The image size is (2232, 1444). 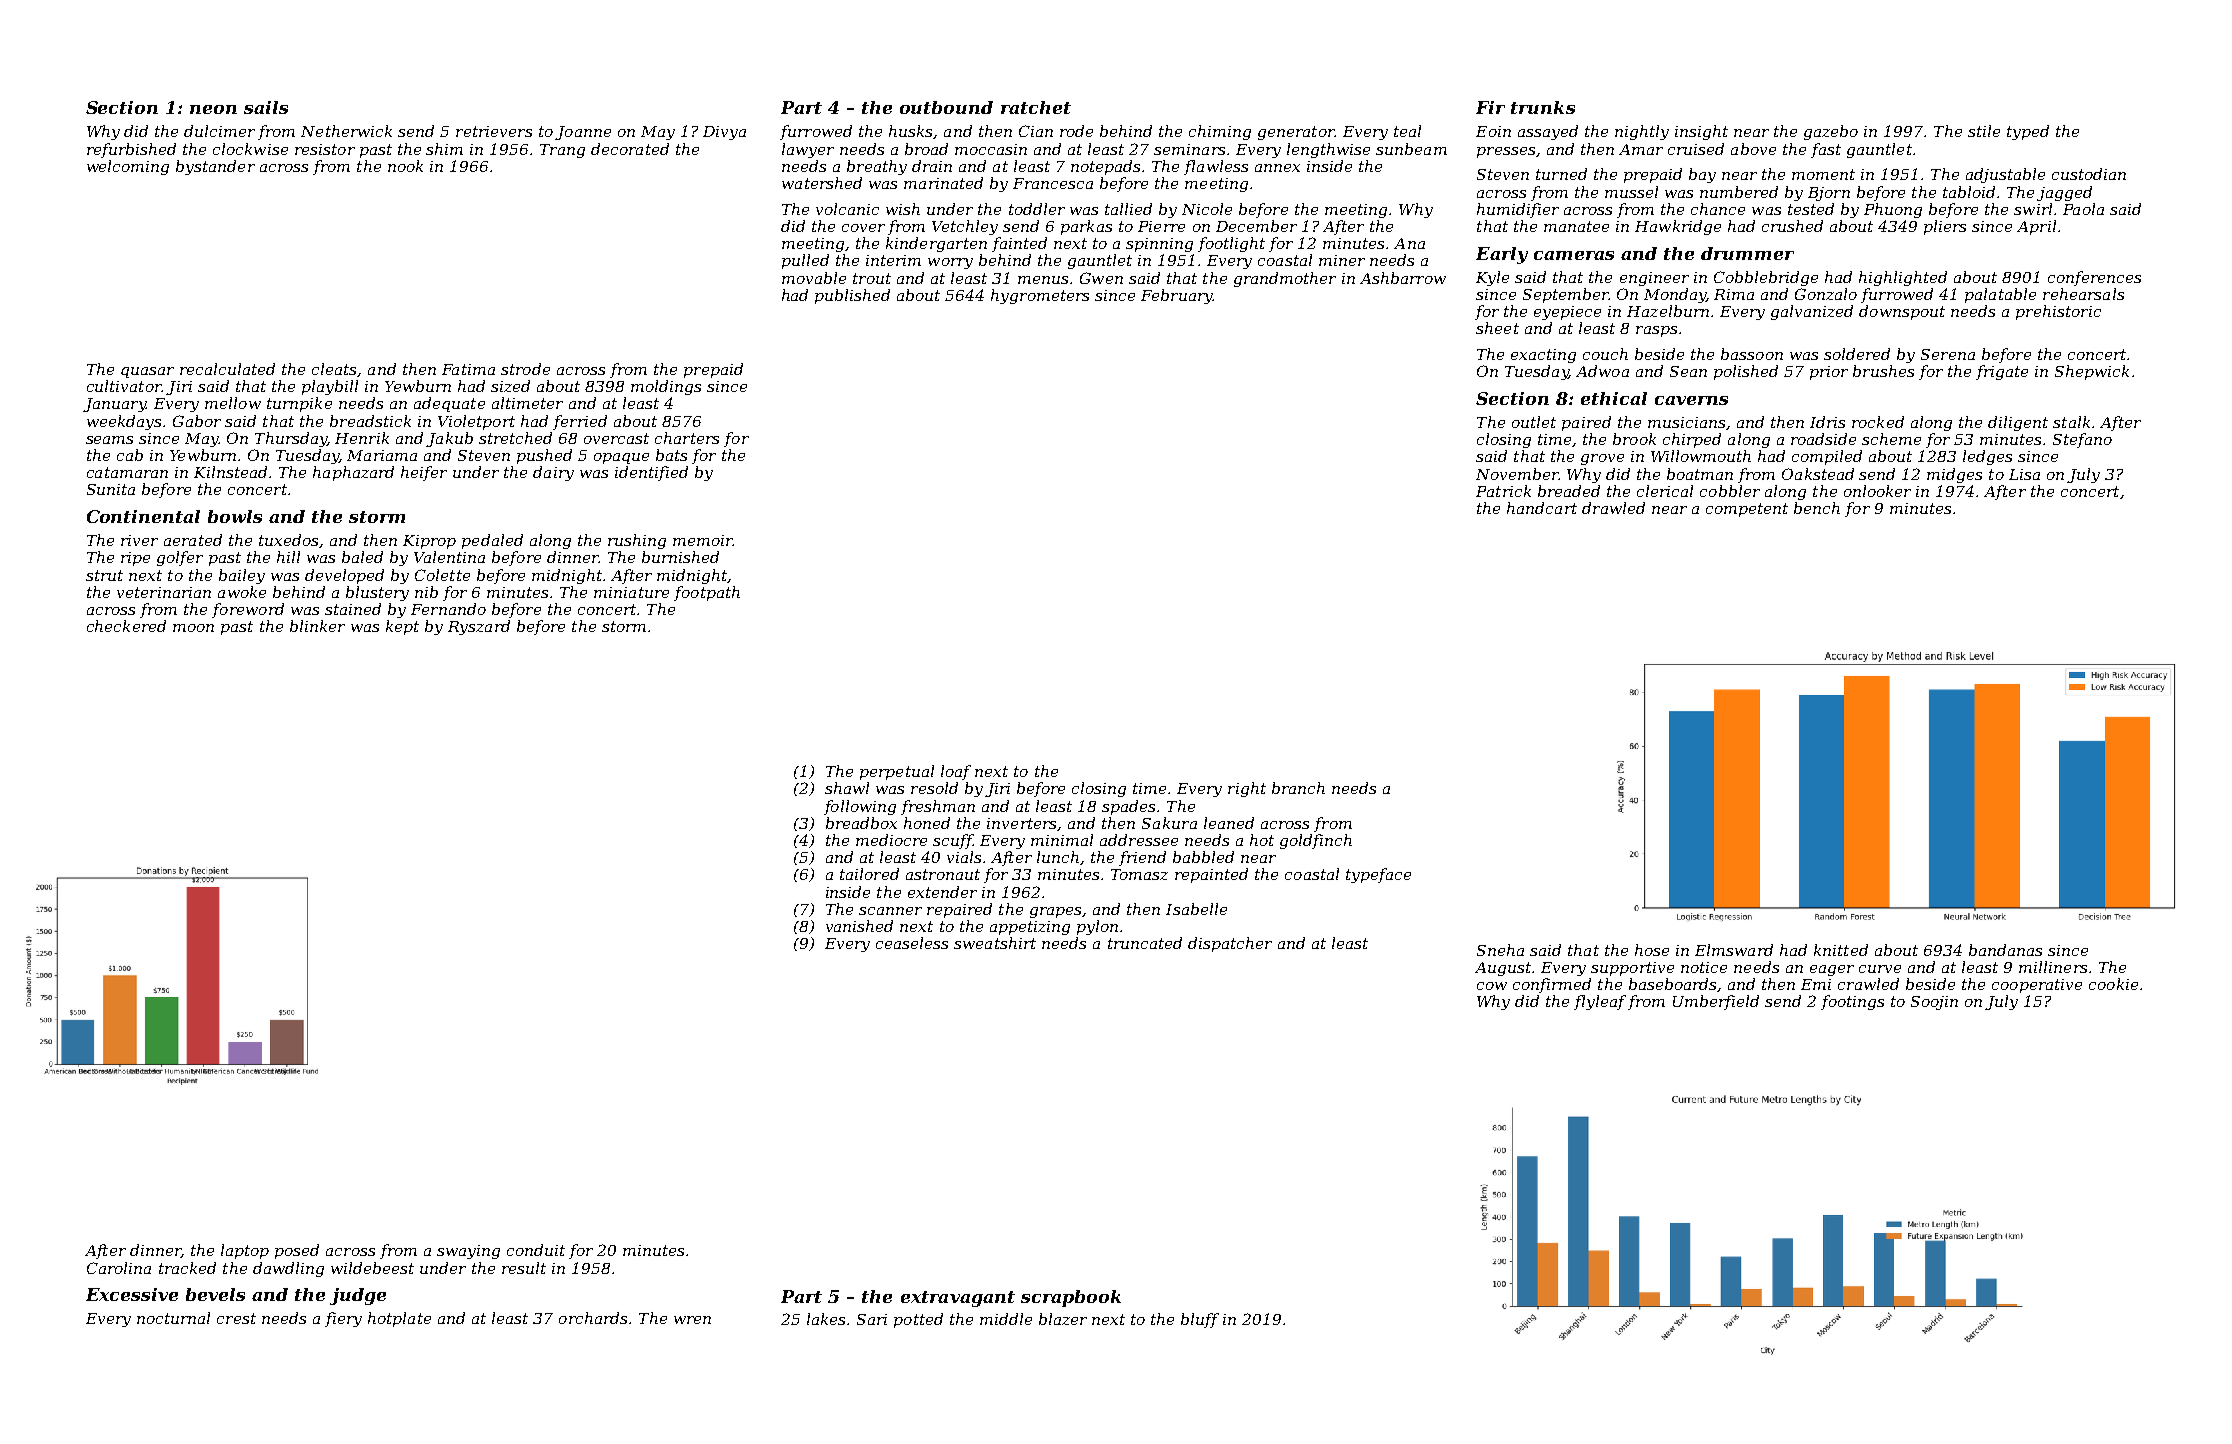 What do you see at coordinates (1196, 909) in the image?
I see `Isabelle` at bounding box center [1196, 909].
